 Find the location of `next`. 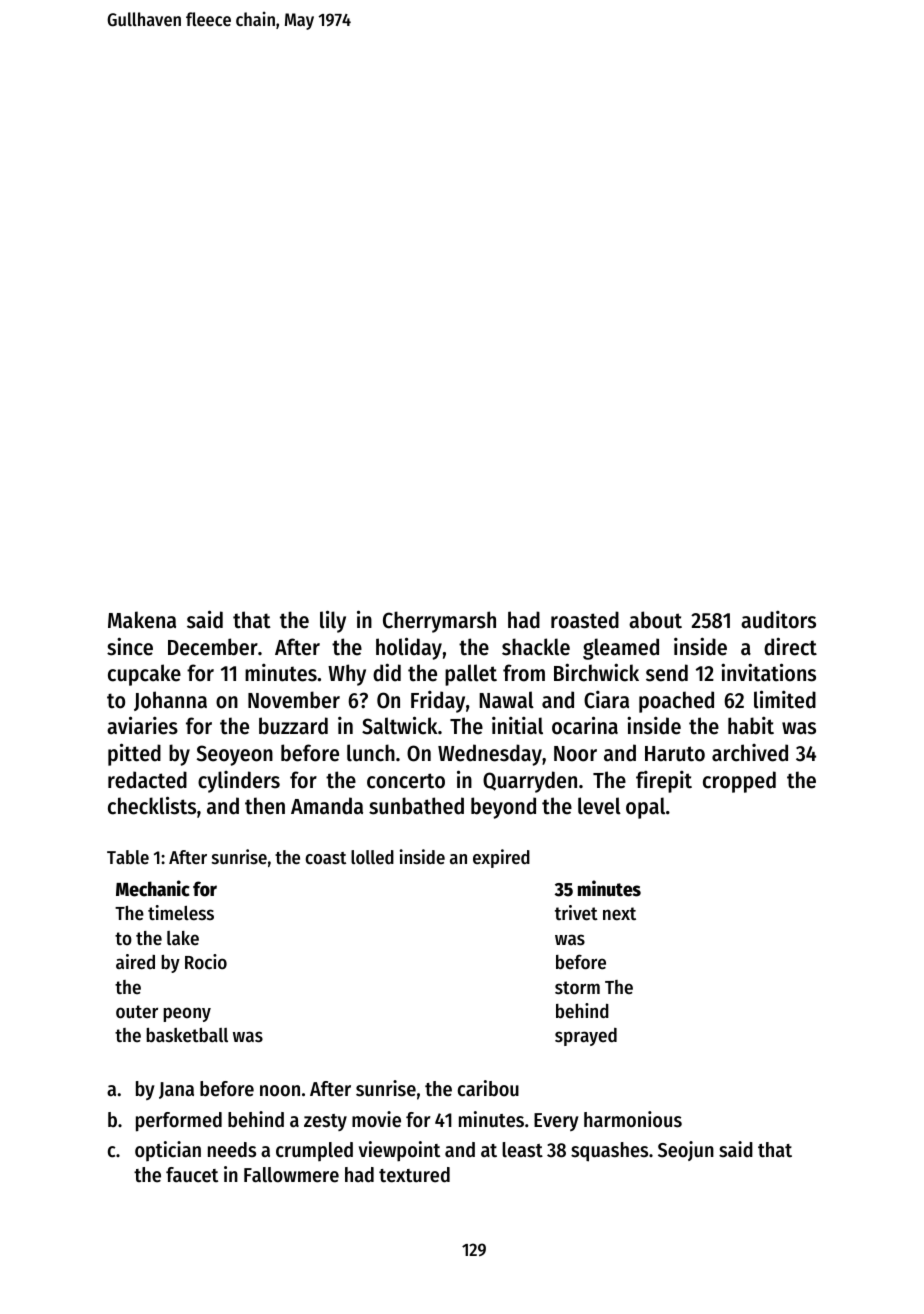

next is located at coordinates (619, 914).
